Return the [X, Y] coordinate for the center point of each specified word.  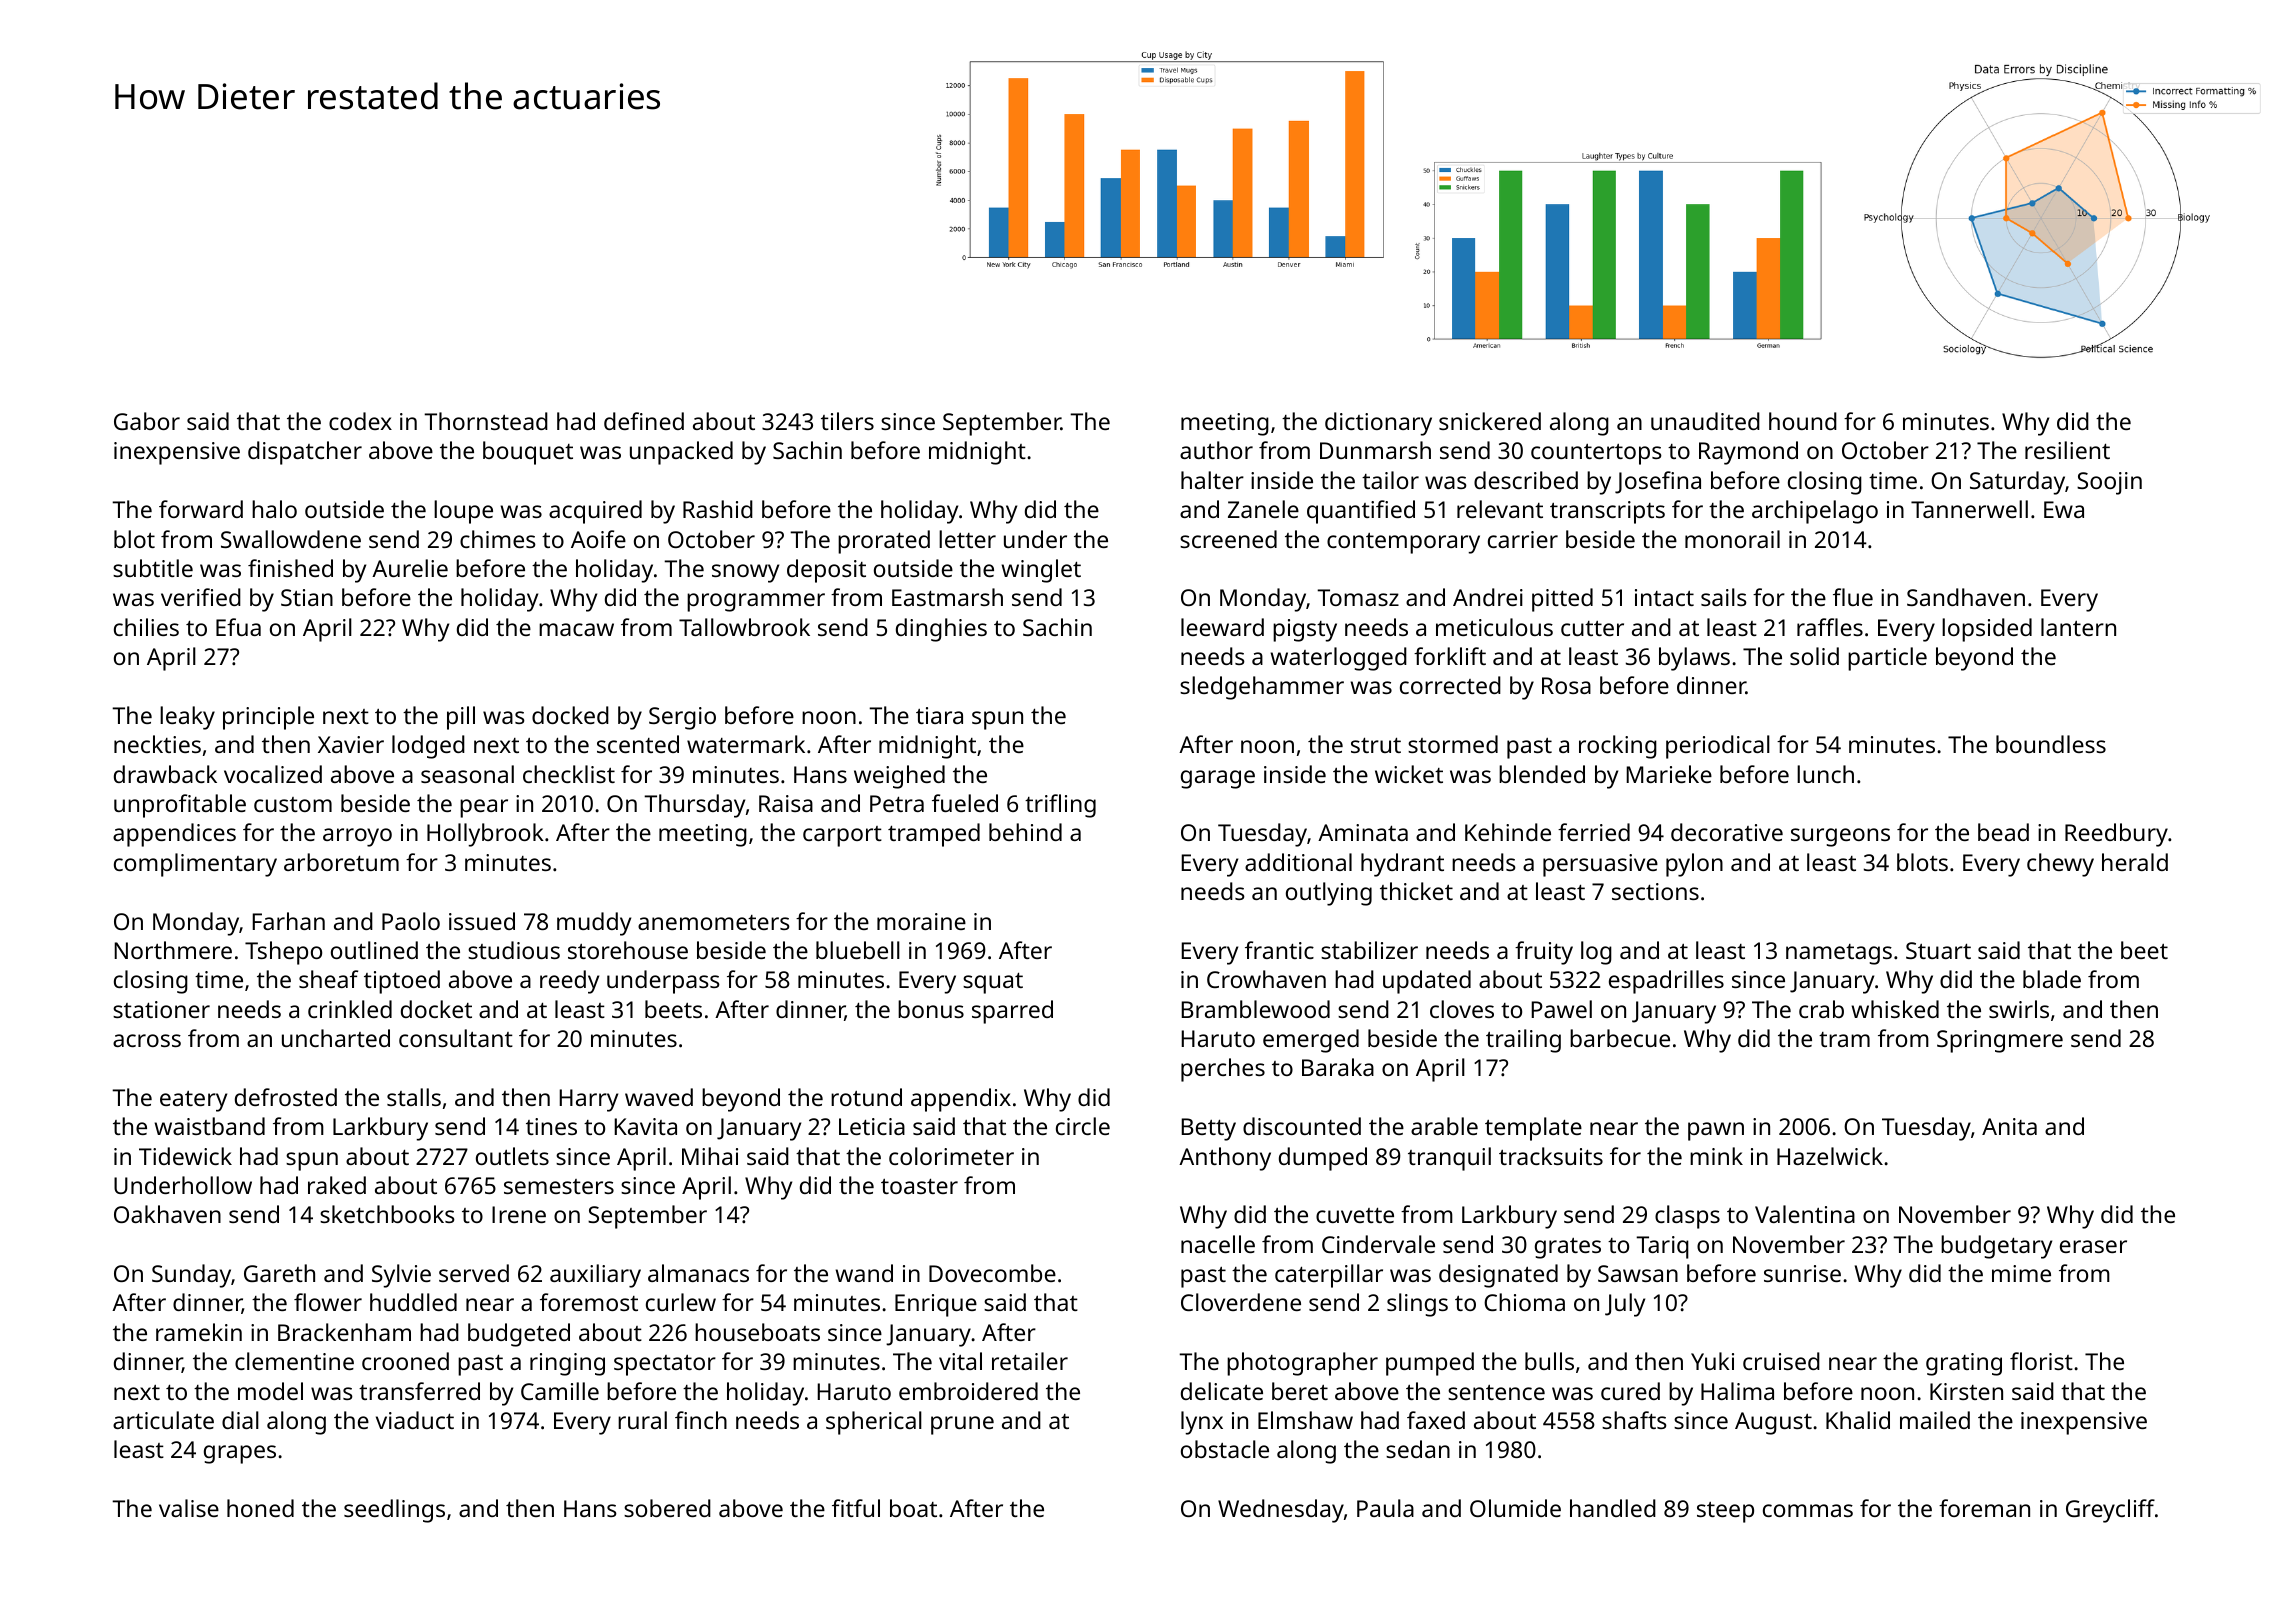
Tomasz [1358, 597]
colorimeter [951, 1156]
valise [189, 1508]
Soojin [2109, 483]
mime [2021, 1273]
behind [1025, 832]
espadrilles [1666, 982]
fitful [856, 1508]
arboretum [341, 862]
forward [201, 509]
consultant [456, 1038]
